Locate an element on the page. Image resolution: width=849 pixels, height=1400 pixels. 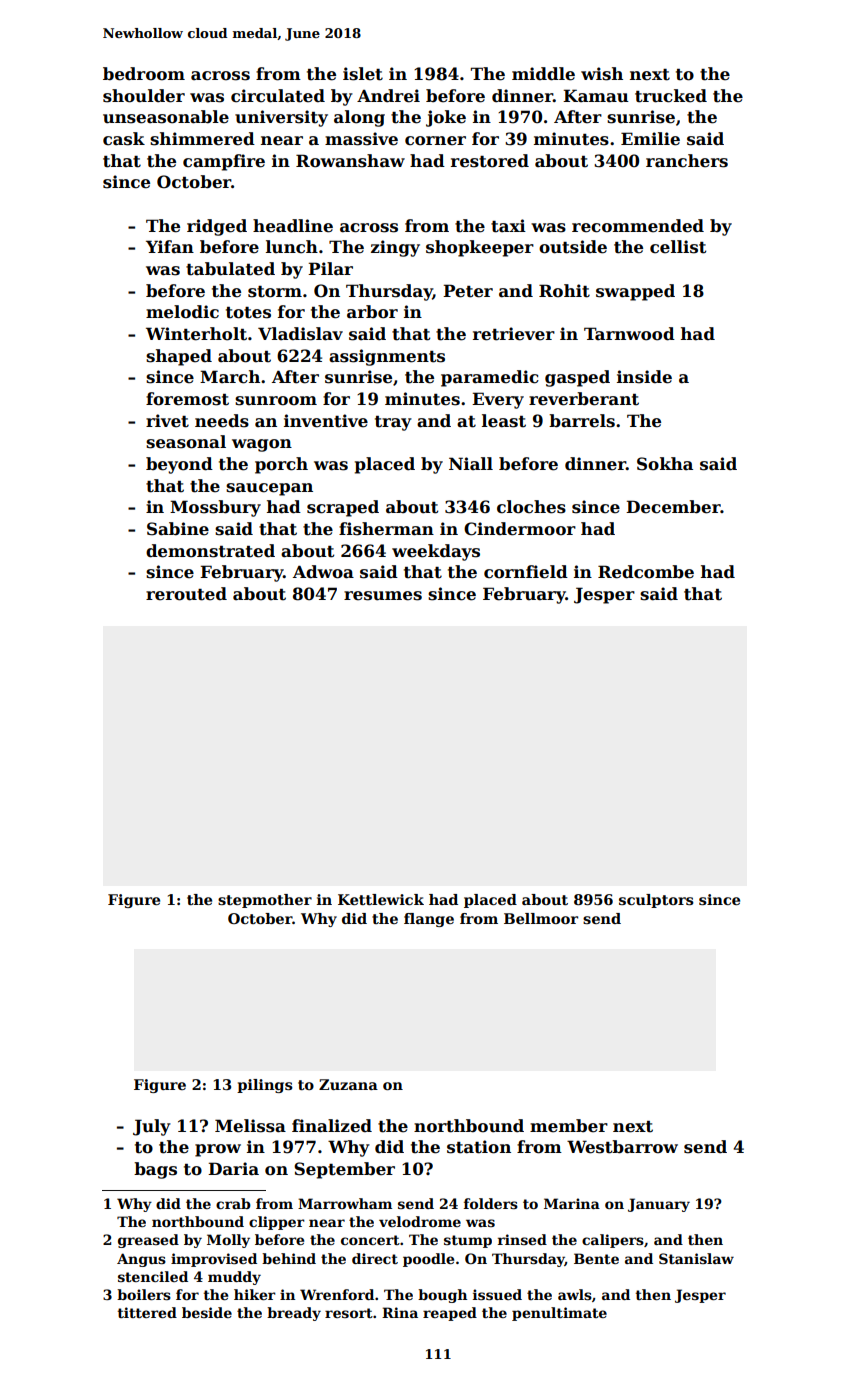
Stanislaw is located at coordinates (696, 1258).
